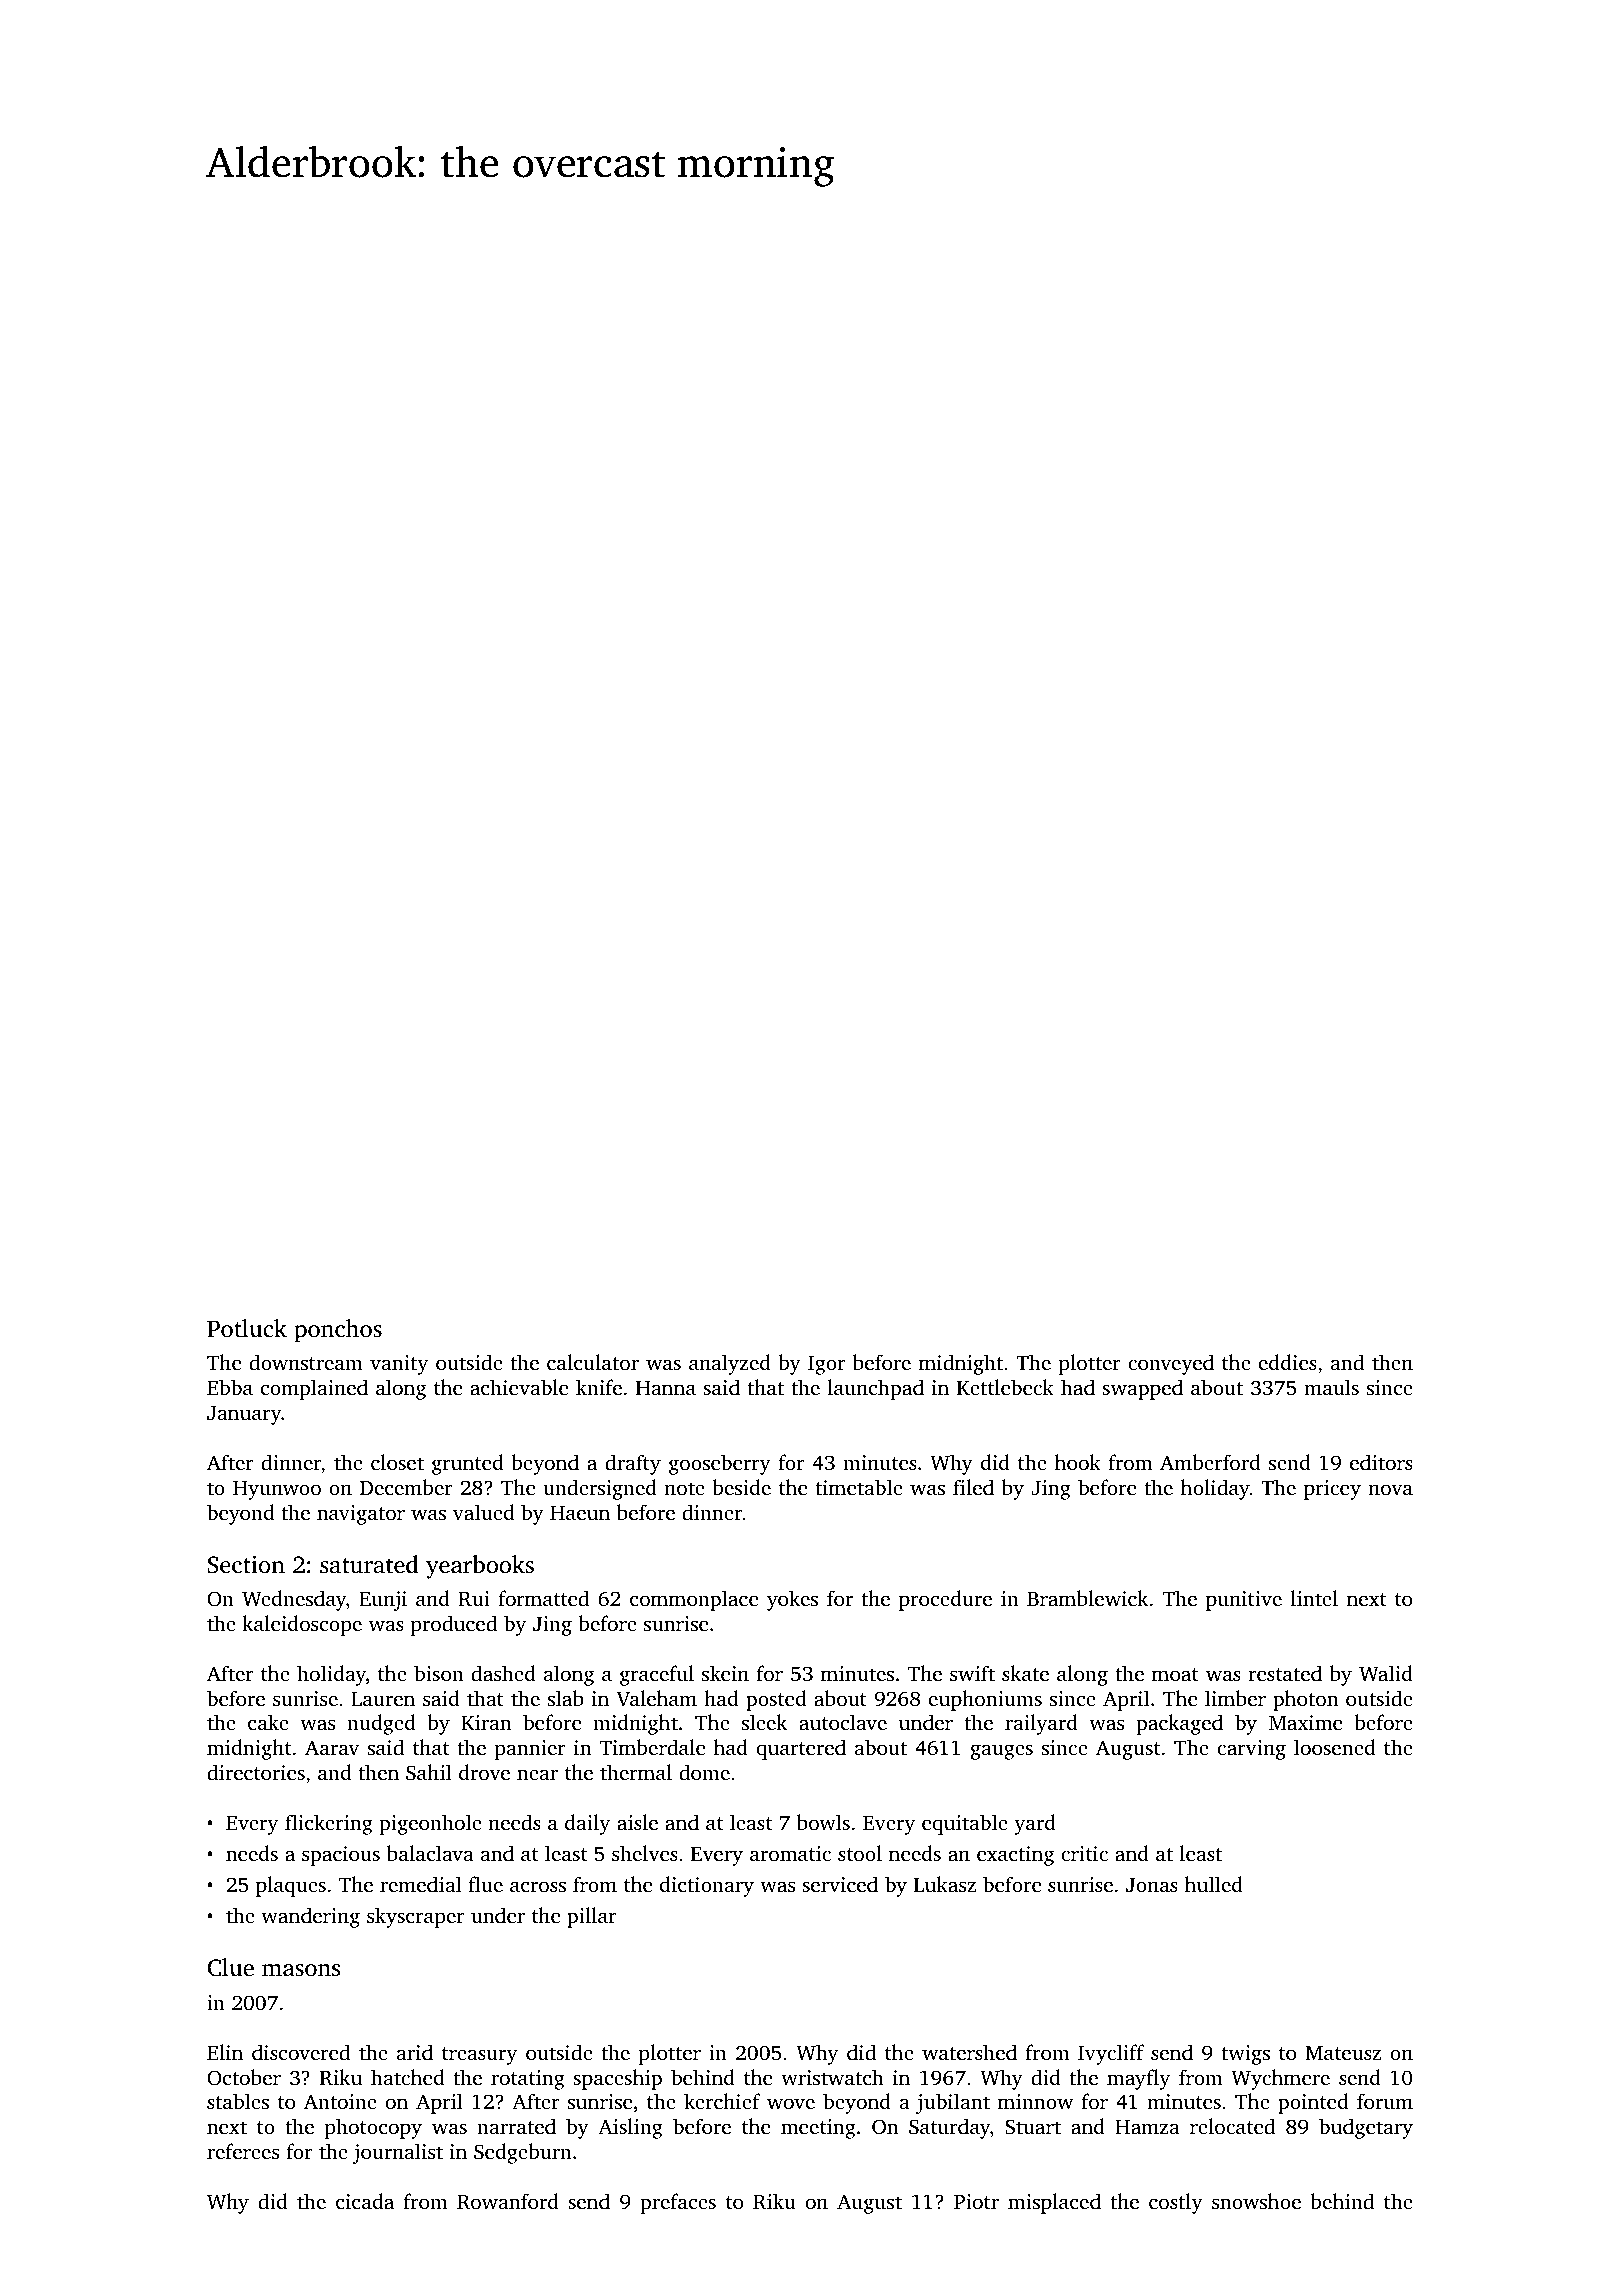 The height and width of the page is (2292, 1620). I want to click on Section, so click(246, 1565).
